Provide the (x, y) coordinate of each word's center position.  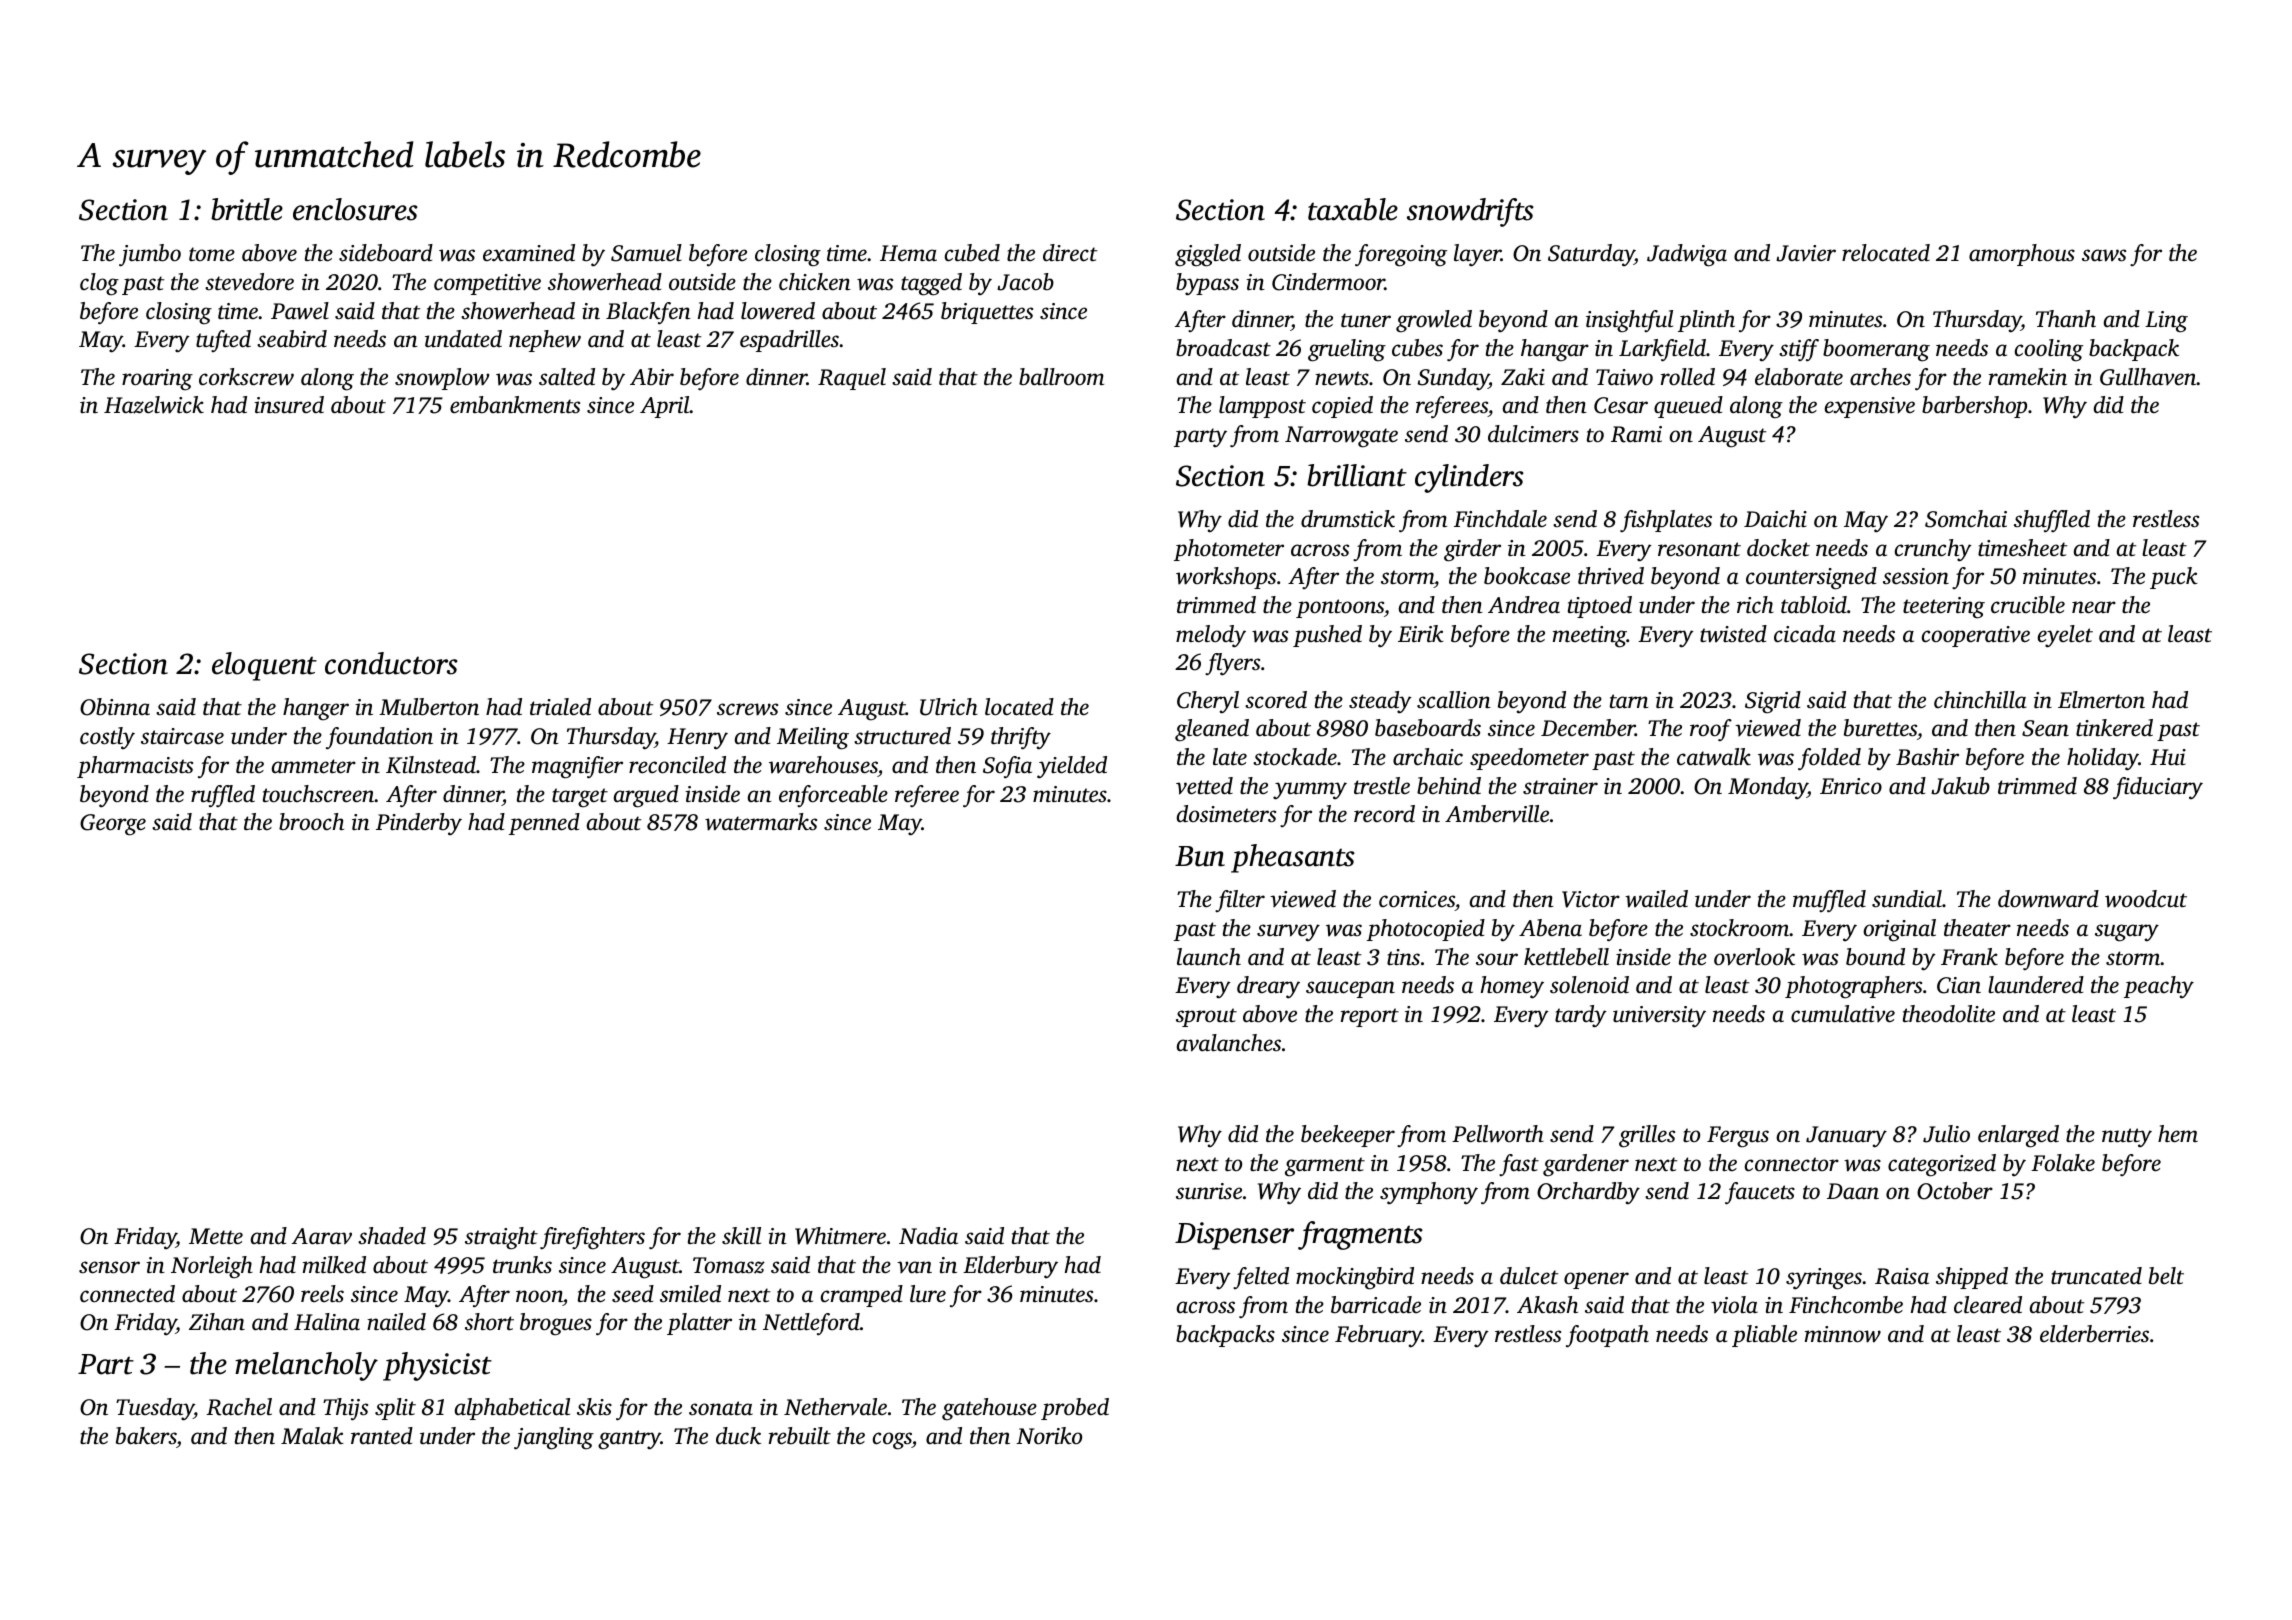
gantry (629, 1440)
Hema (908, 253)
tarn (1629, 701)
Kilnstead (431, 765)
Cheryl (1208, 702)
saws (2104, 255)
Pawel (300, 311)
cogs (892, 1441)
